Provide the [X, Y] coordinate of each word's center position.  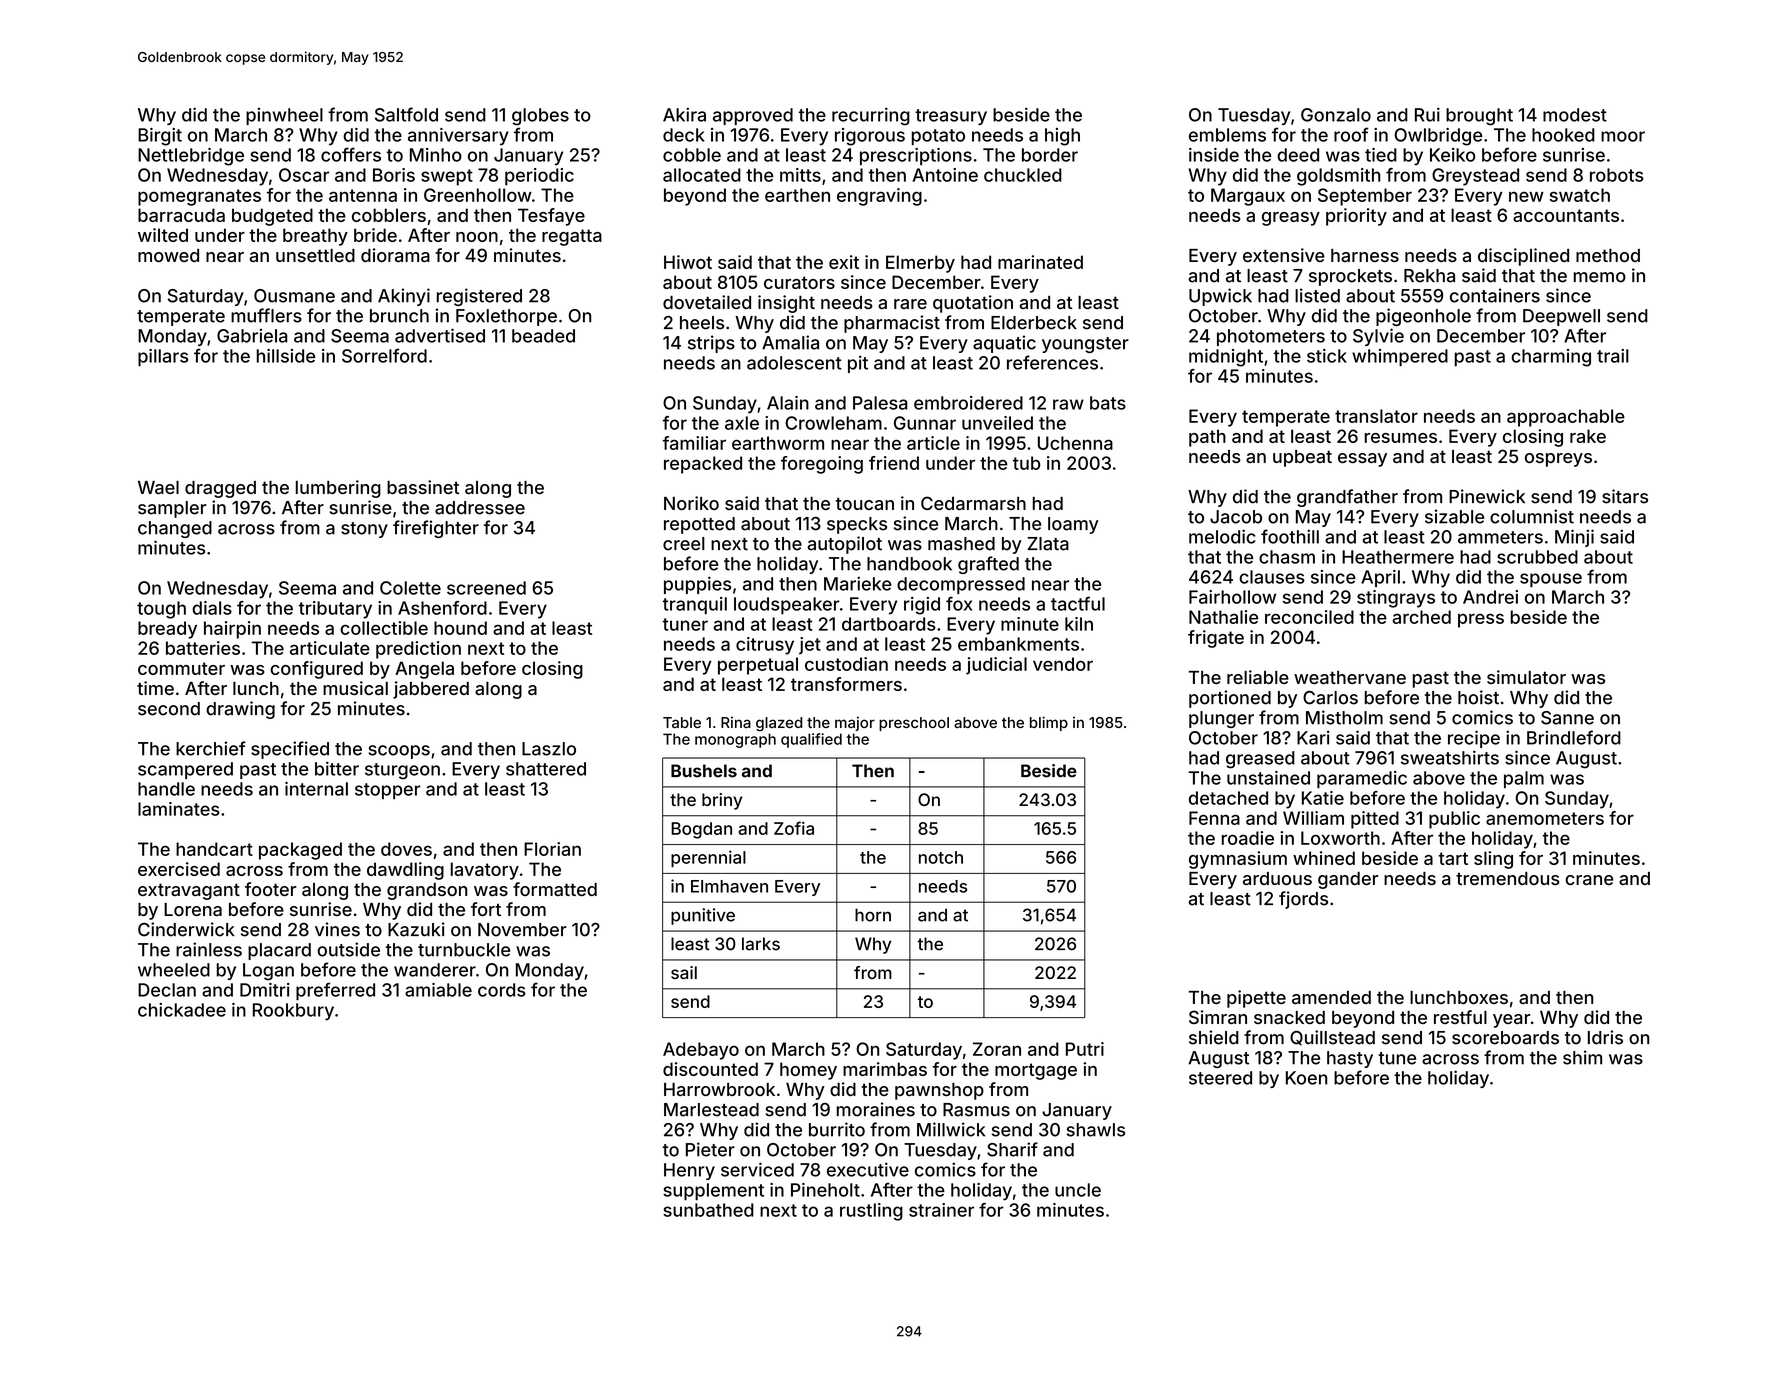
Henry [689, 1171]
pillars [163, 358]
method [1608, 255]
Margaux [1248, 197]
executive [868, 1169]
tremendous [1508, 878]
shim [1582, 1057]
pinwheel [284, 116]
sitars [1625, 496]
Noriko [691, 503]
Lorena [193, 909]
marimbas [885, 1069]
